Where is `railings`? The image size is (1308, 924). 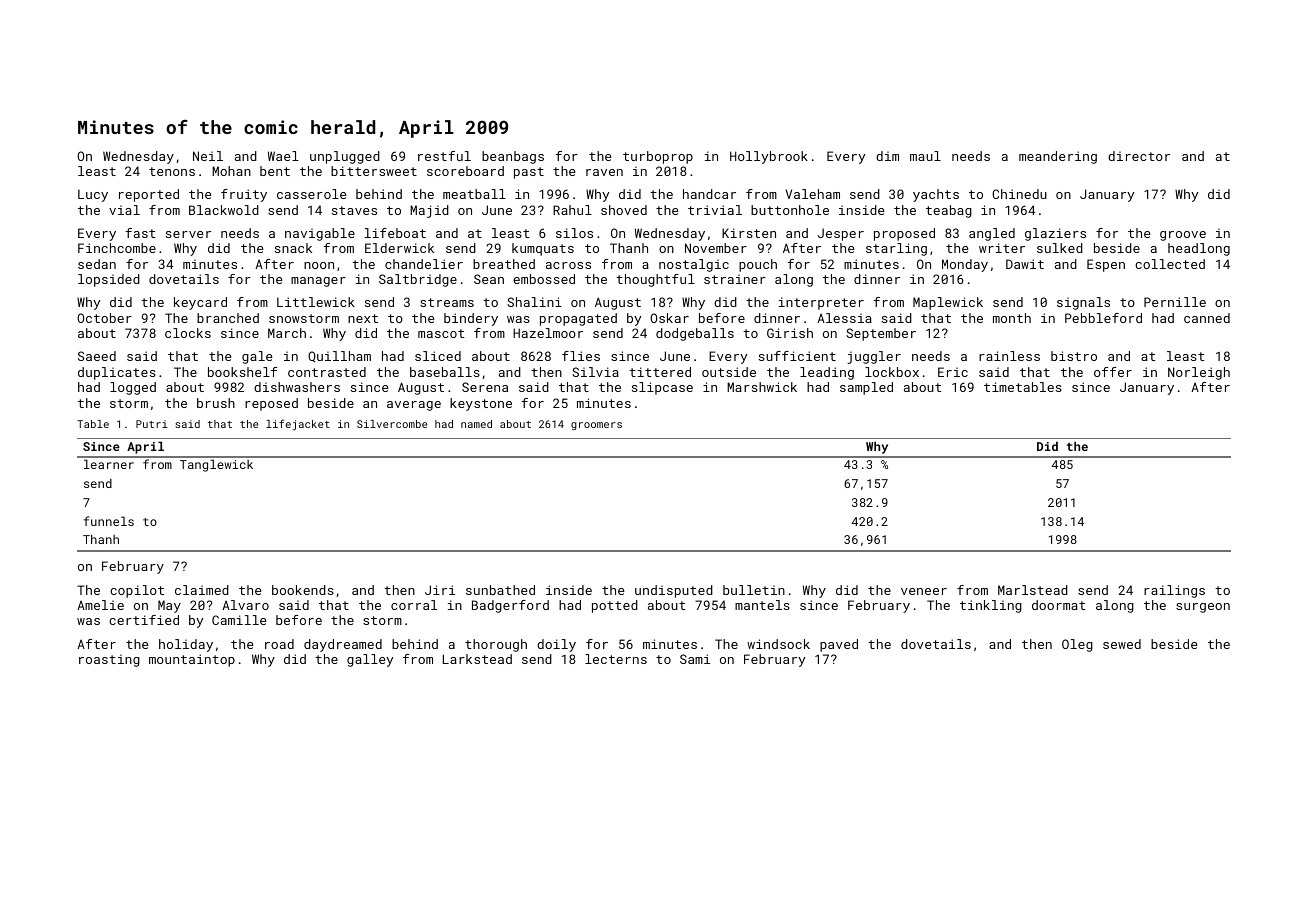 railings is located at coordinates (1174, 591).
